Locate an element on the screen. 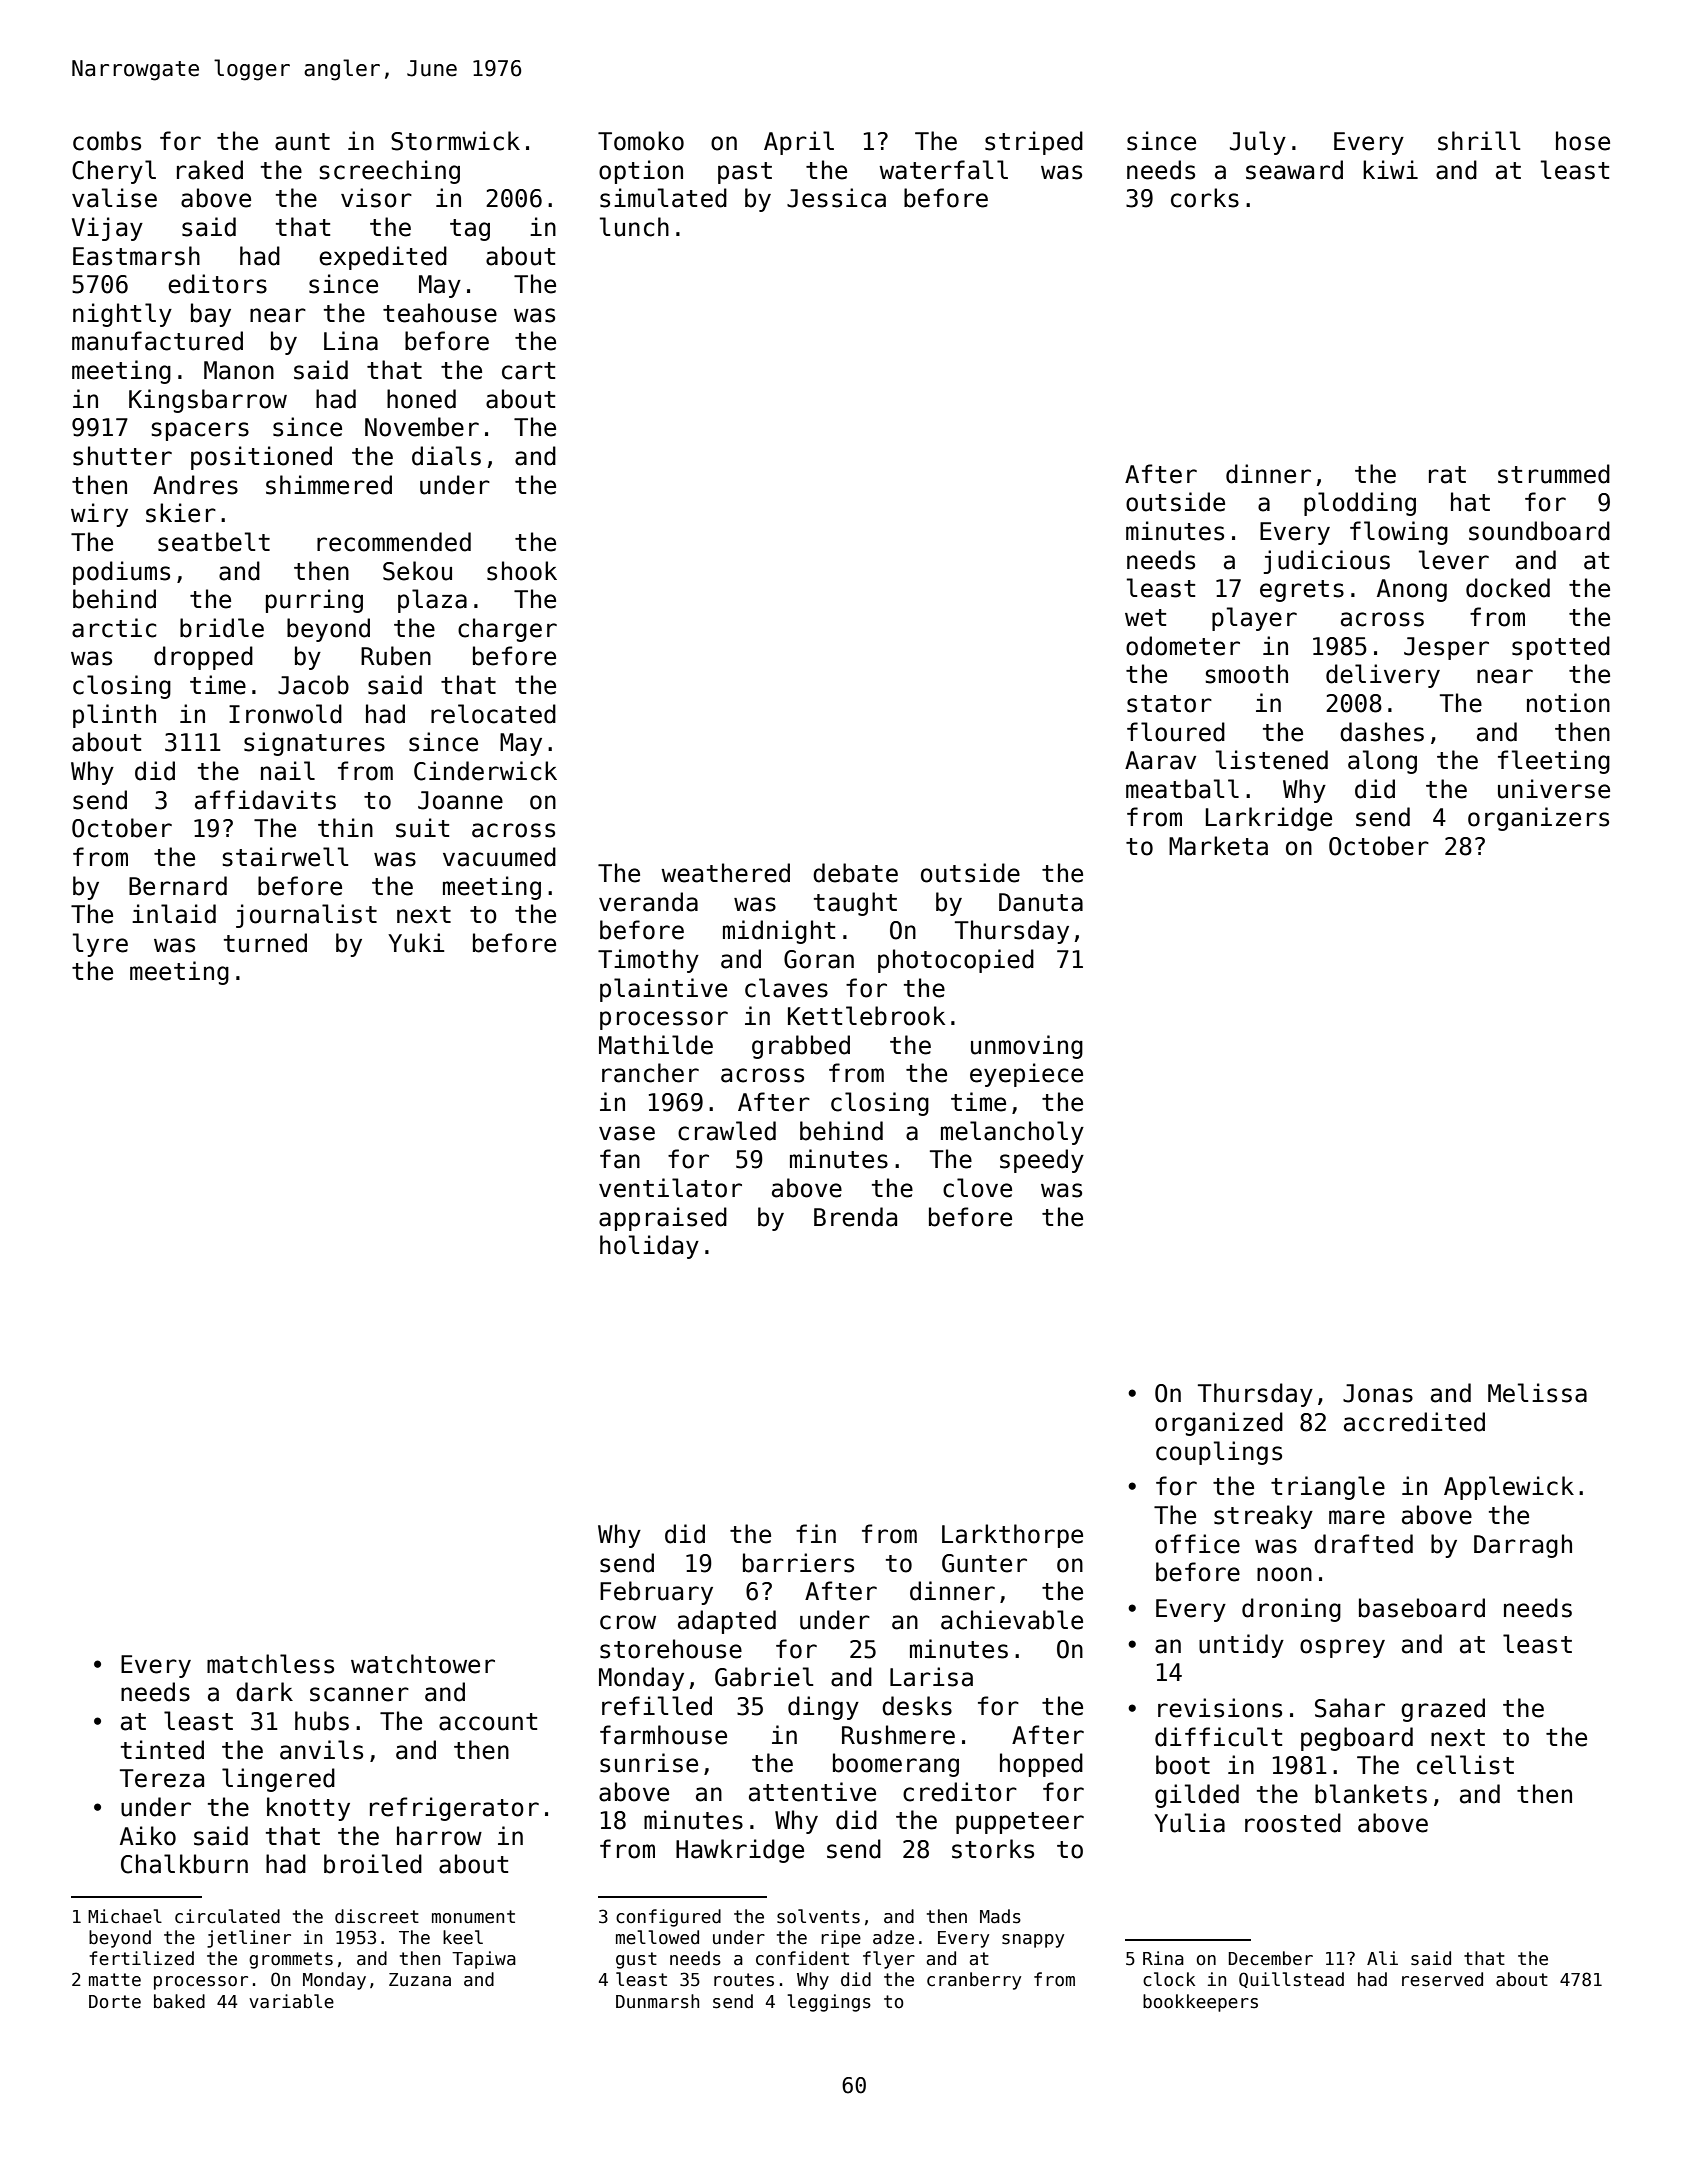 The width and height of the screenshot is (1683, 2178). corks is located at coordinates (1205, 198).
